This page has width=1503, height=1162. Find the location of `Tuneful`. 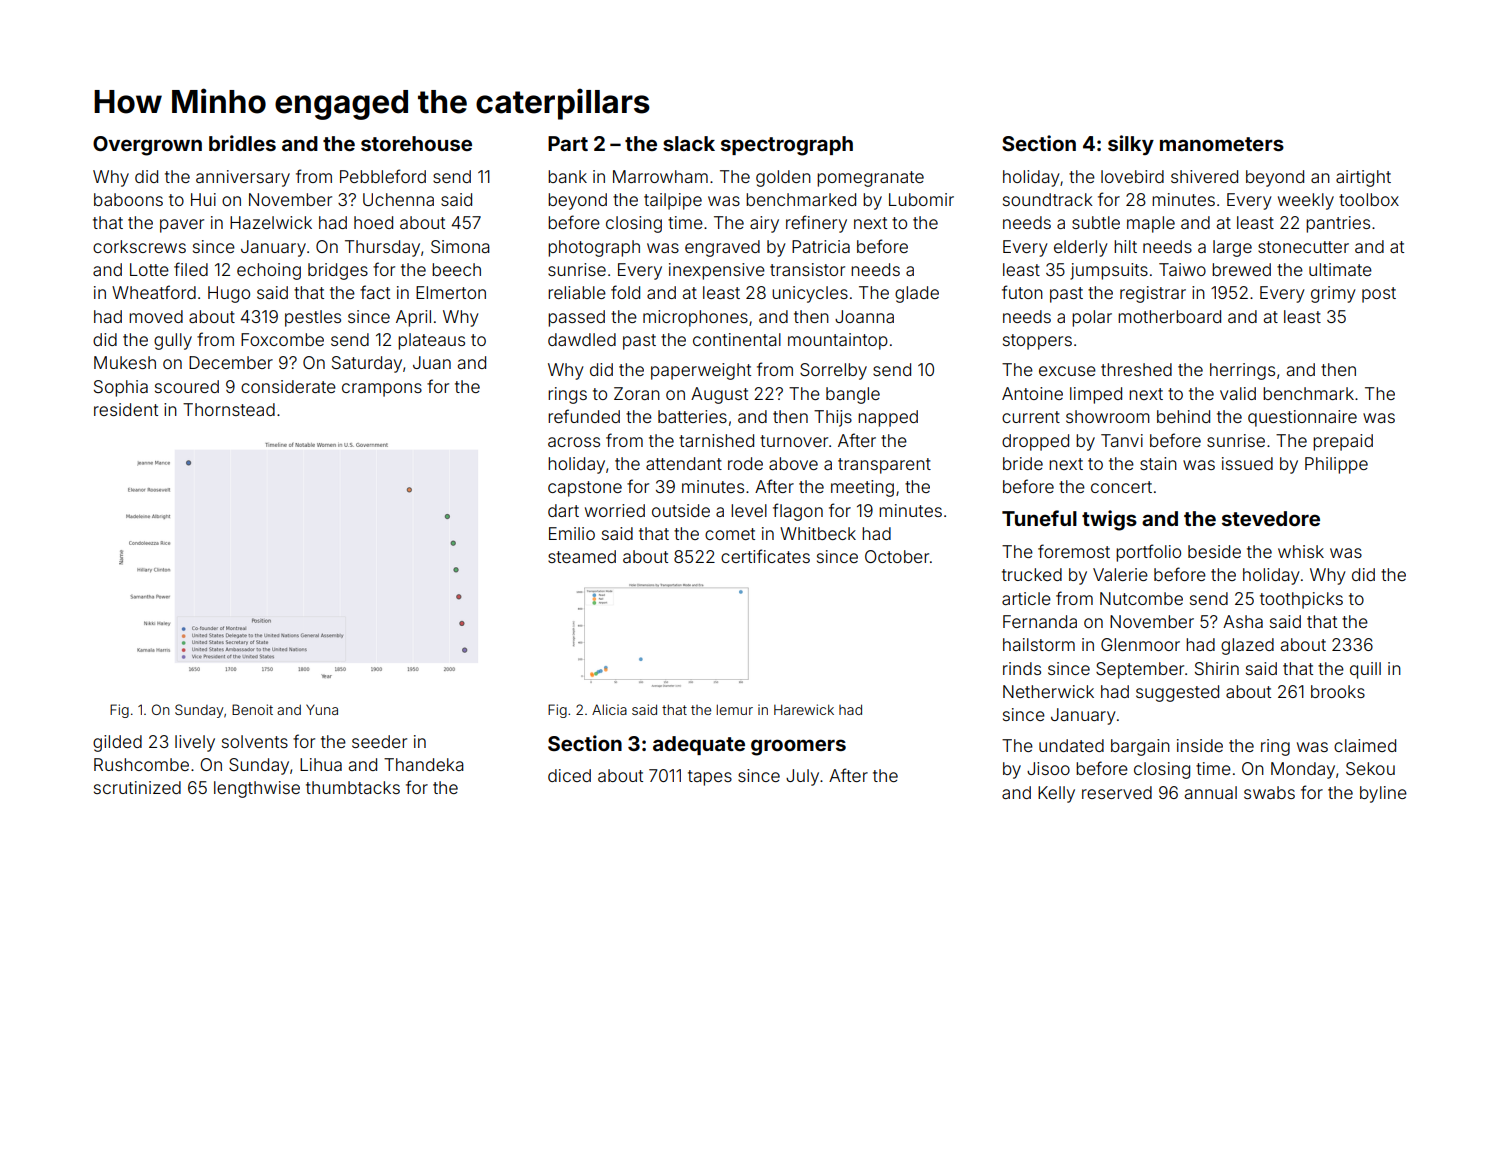

Tuneful is located at coordinates (1039, 518).
